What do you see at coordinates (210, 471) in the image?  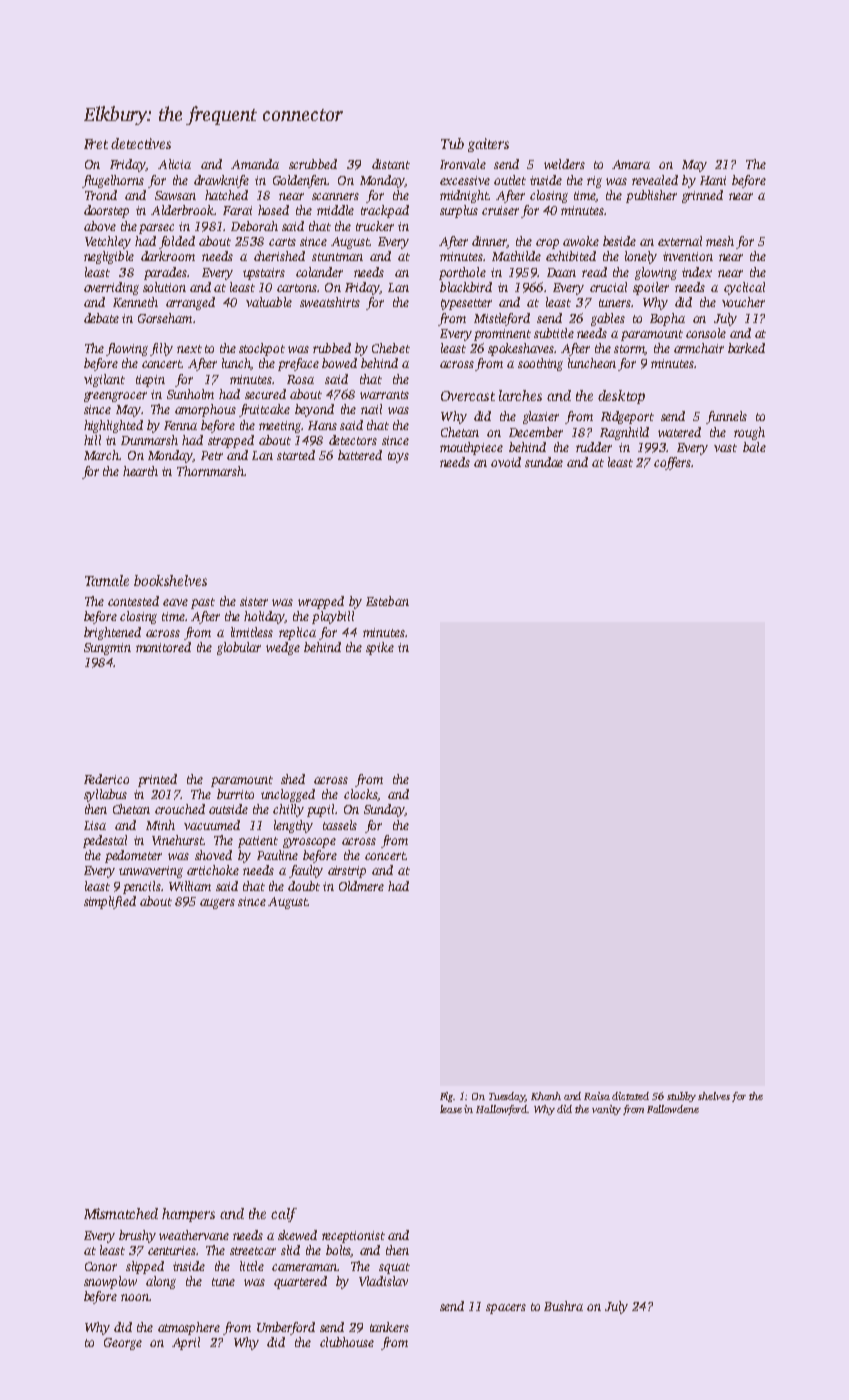 I see `Thornmarsh` at bounding box center [210, 471].
